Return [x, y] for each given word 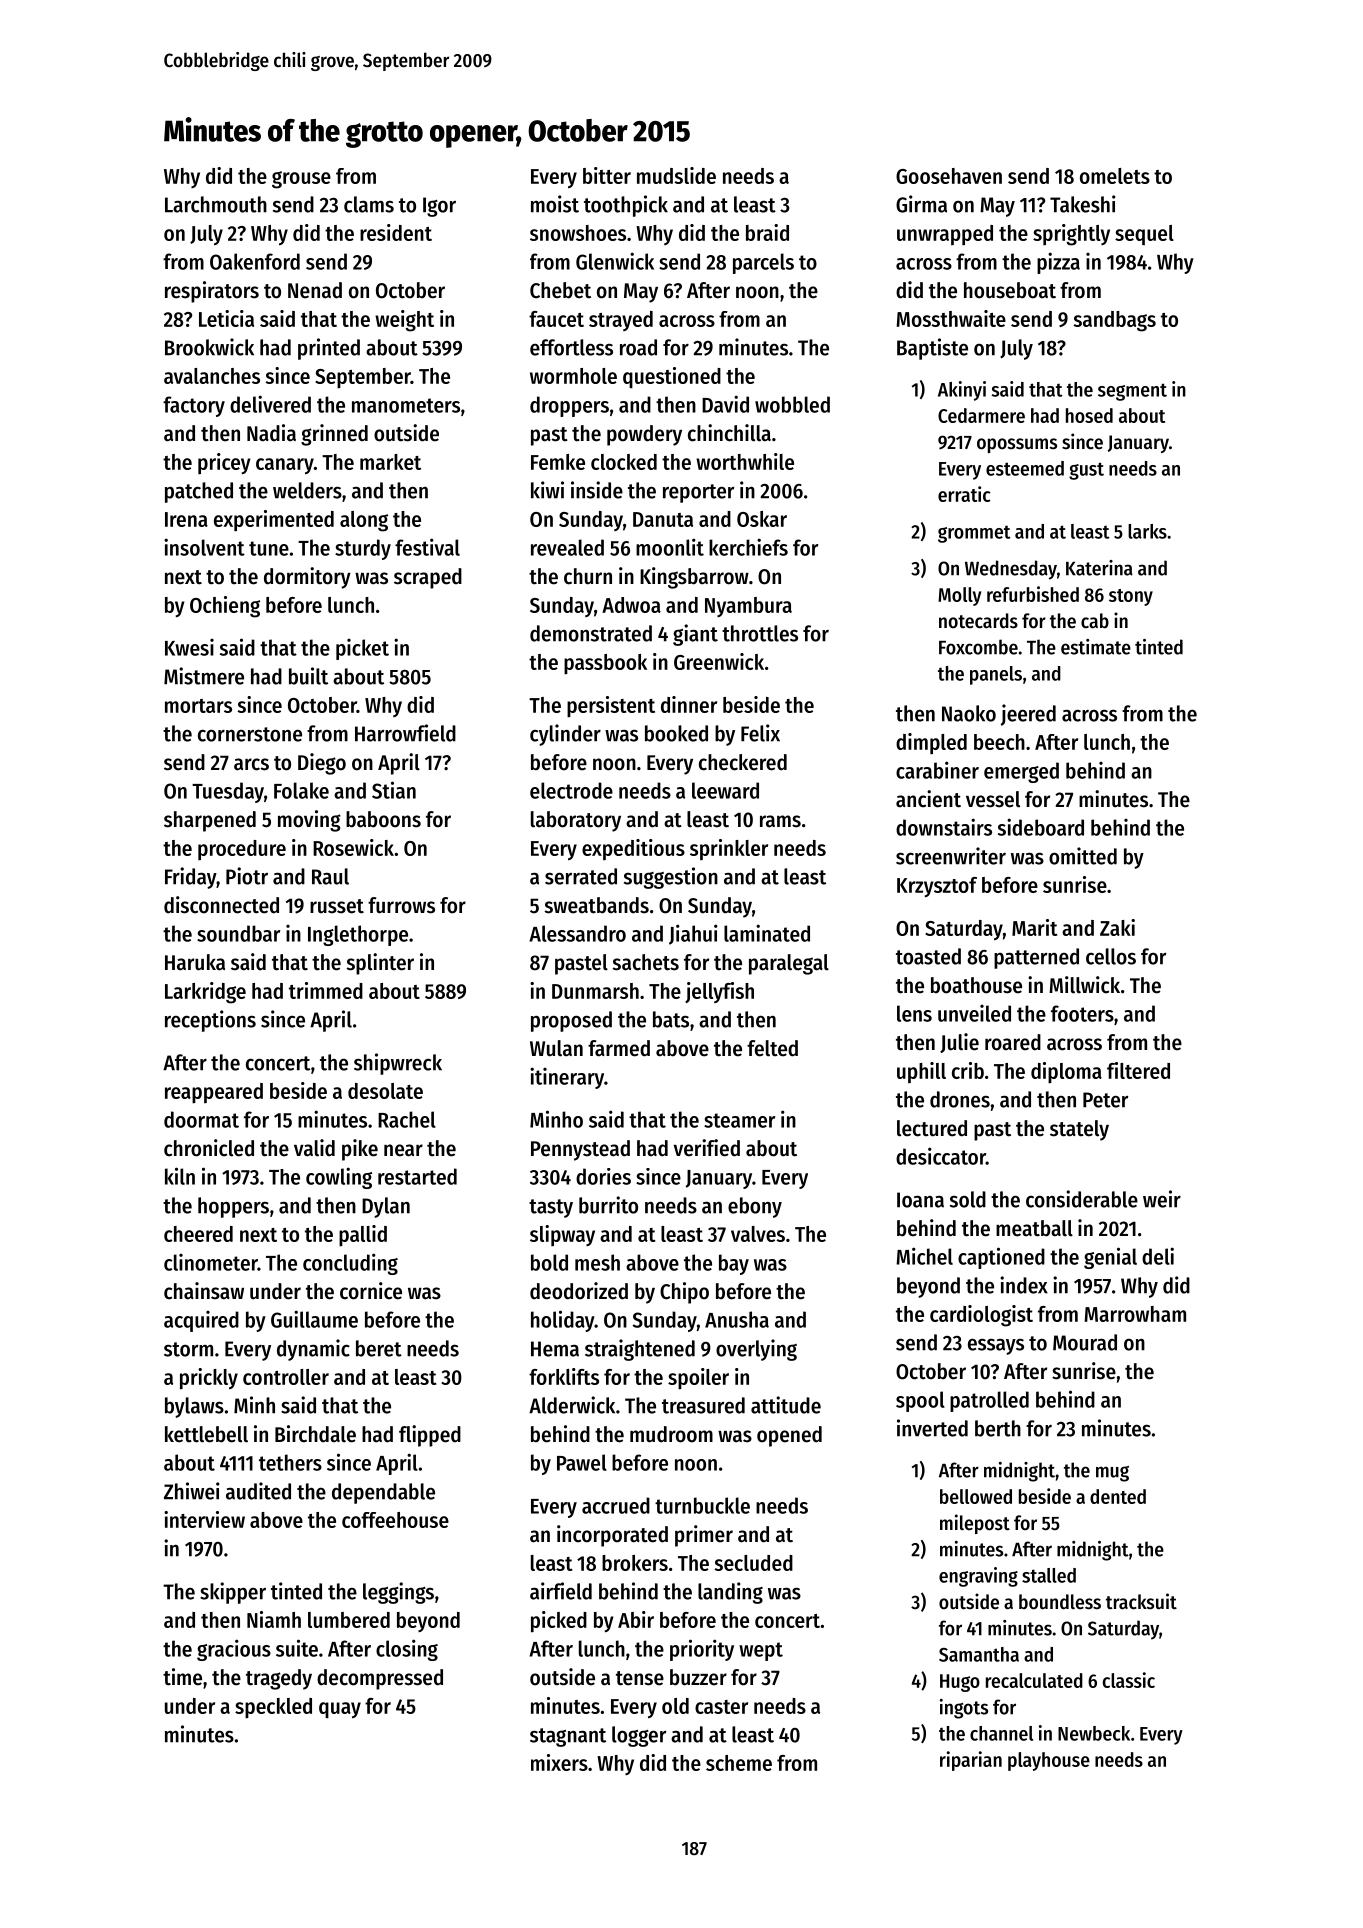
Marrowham [1135, 1314]
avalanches [212, 376]
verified [707, 1148]
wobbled [792, 404]
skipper [233, 1593]
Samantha [979, 1654]
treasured [703, 1405]
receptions [210, 1021]
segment [1132, 392]
